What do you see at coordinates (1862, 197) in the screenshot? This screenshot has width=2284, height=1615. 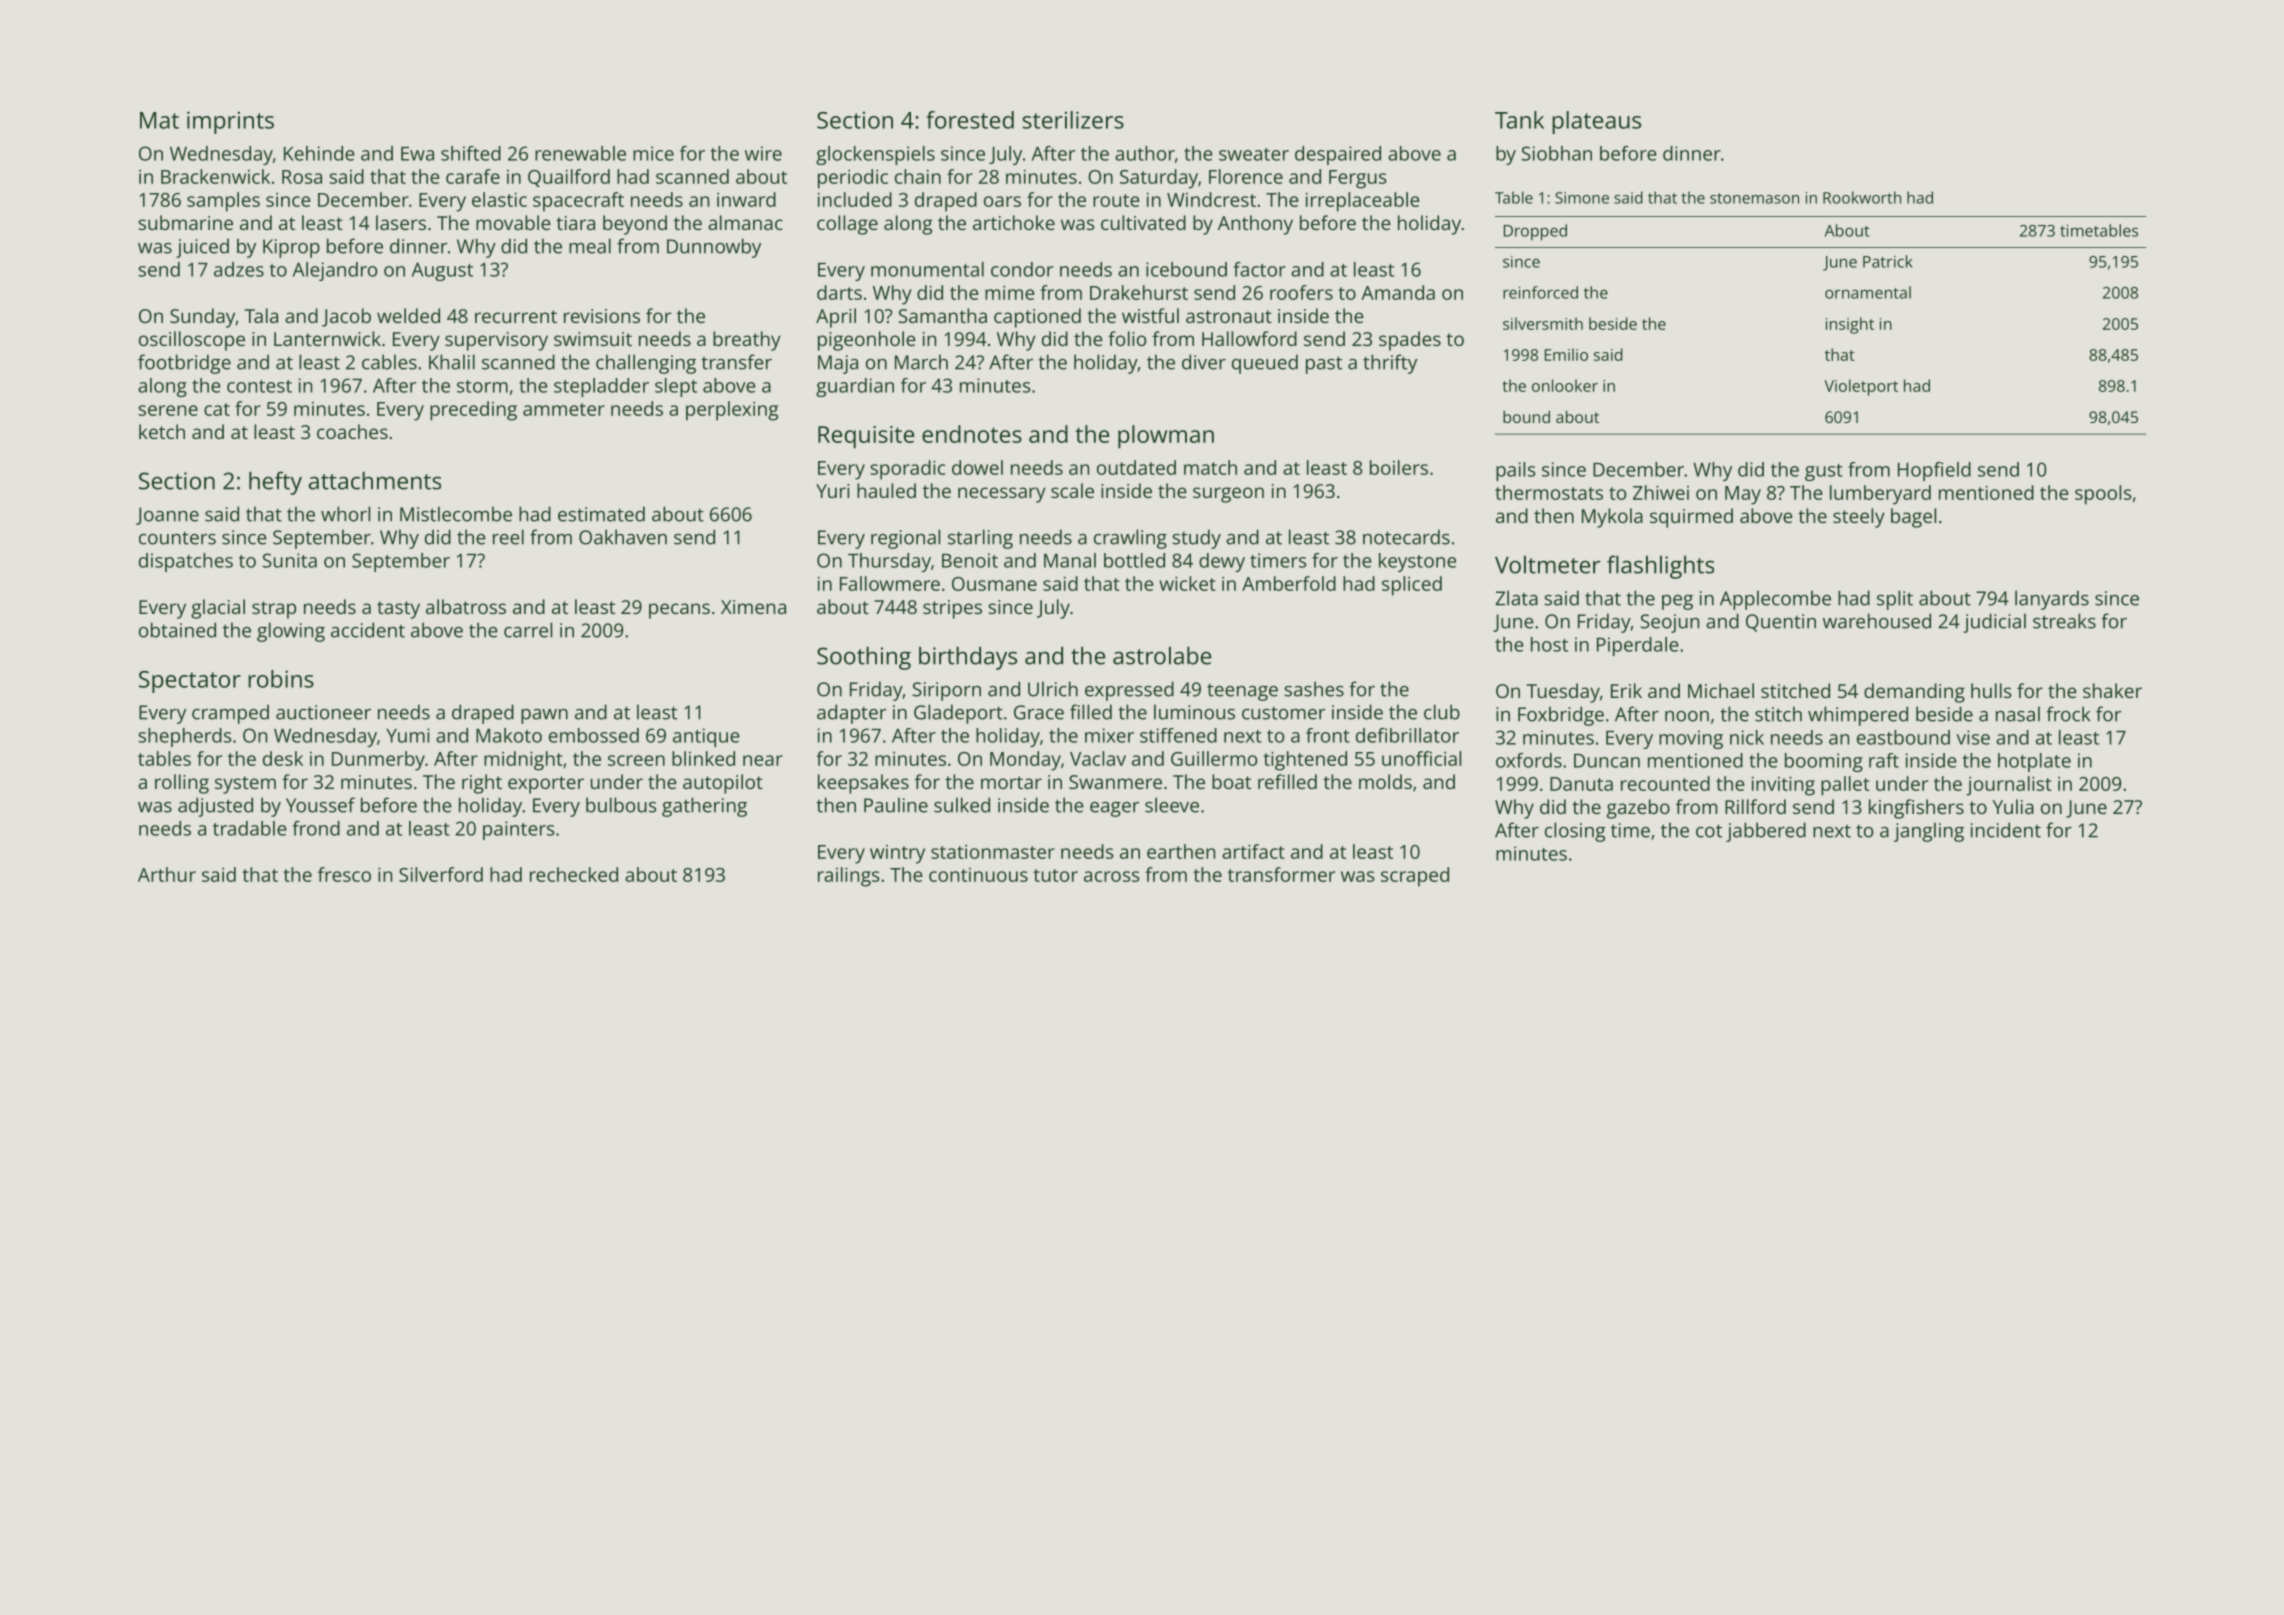 I see `Rookworth` at bounding box center [1862, 197].
